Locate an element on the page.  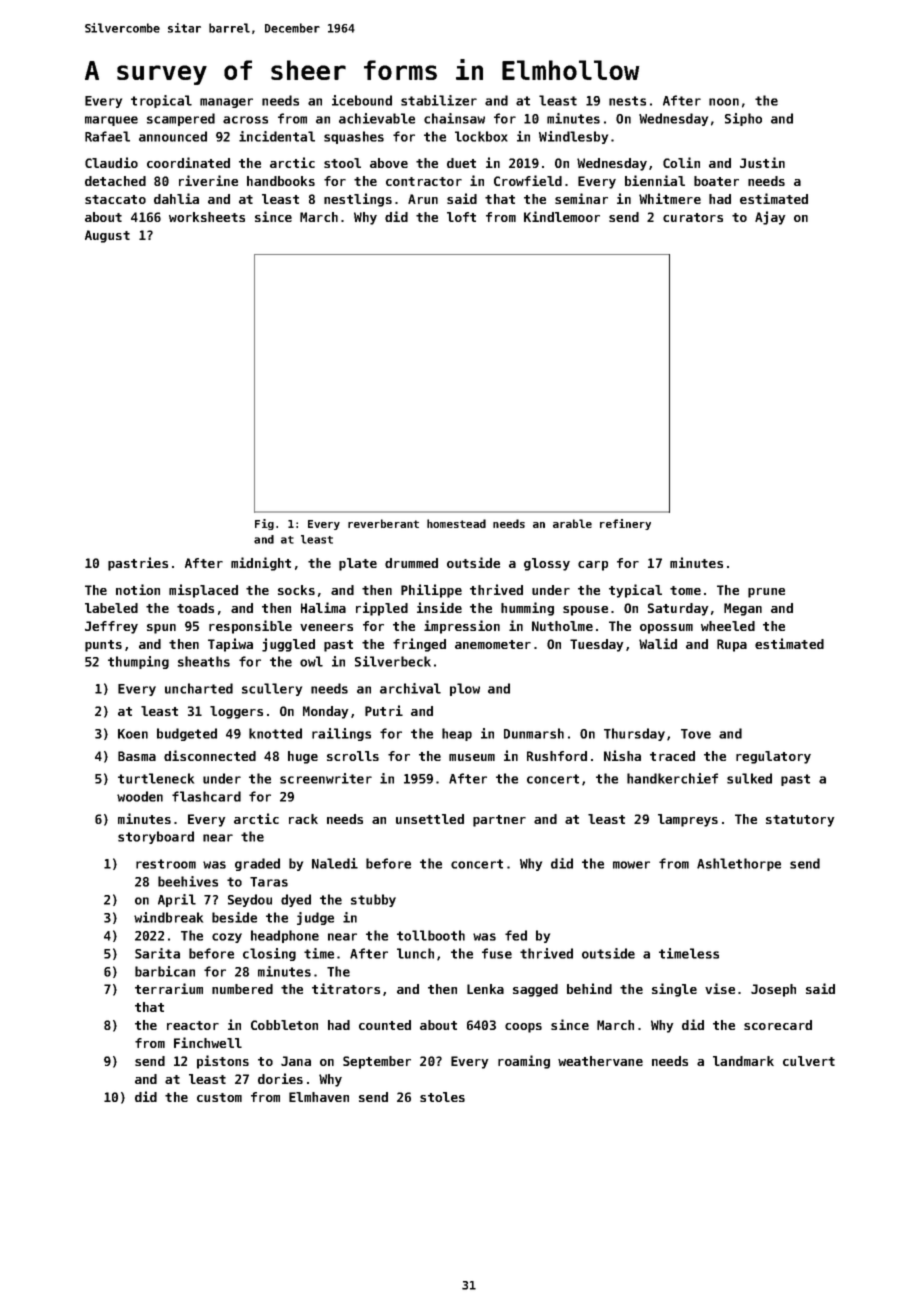
Nutholme is located at coordinates (562, 626).
